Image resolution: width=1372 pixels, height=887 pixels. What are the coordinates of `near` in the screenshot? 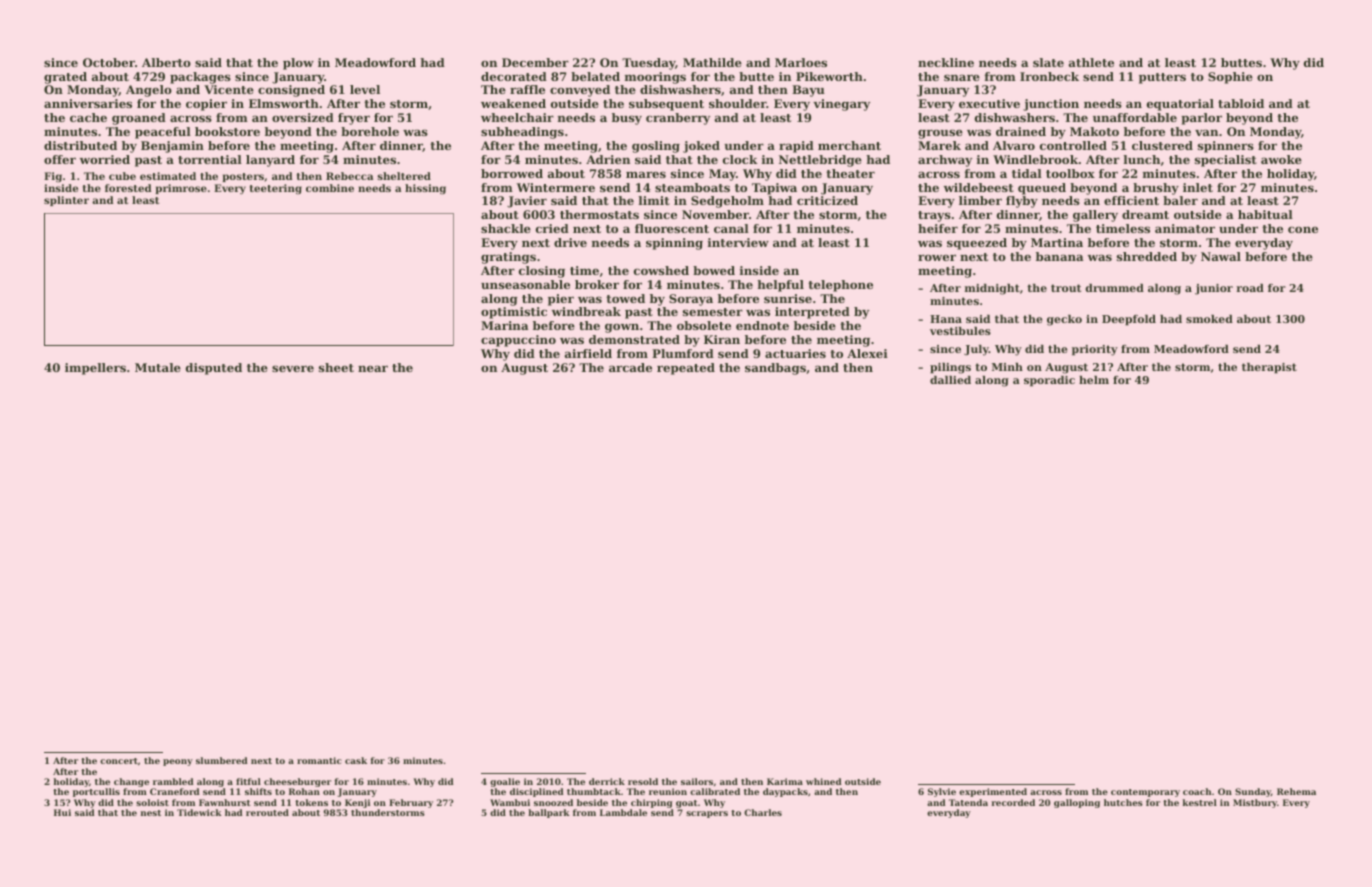 It's located at (373, 368).
